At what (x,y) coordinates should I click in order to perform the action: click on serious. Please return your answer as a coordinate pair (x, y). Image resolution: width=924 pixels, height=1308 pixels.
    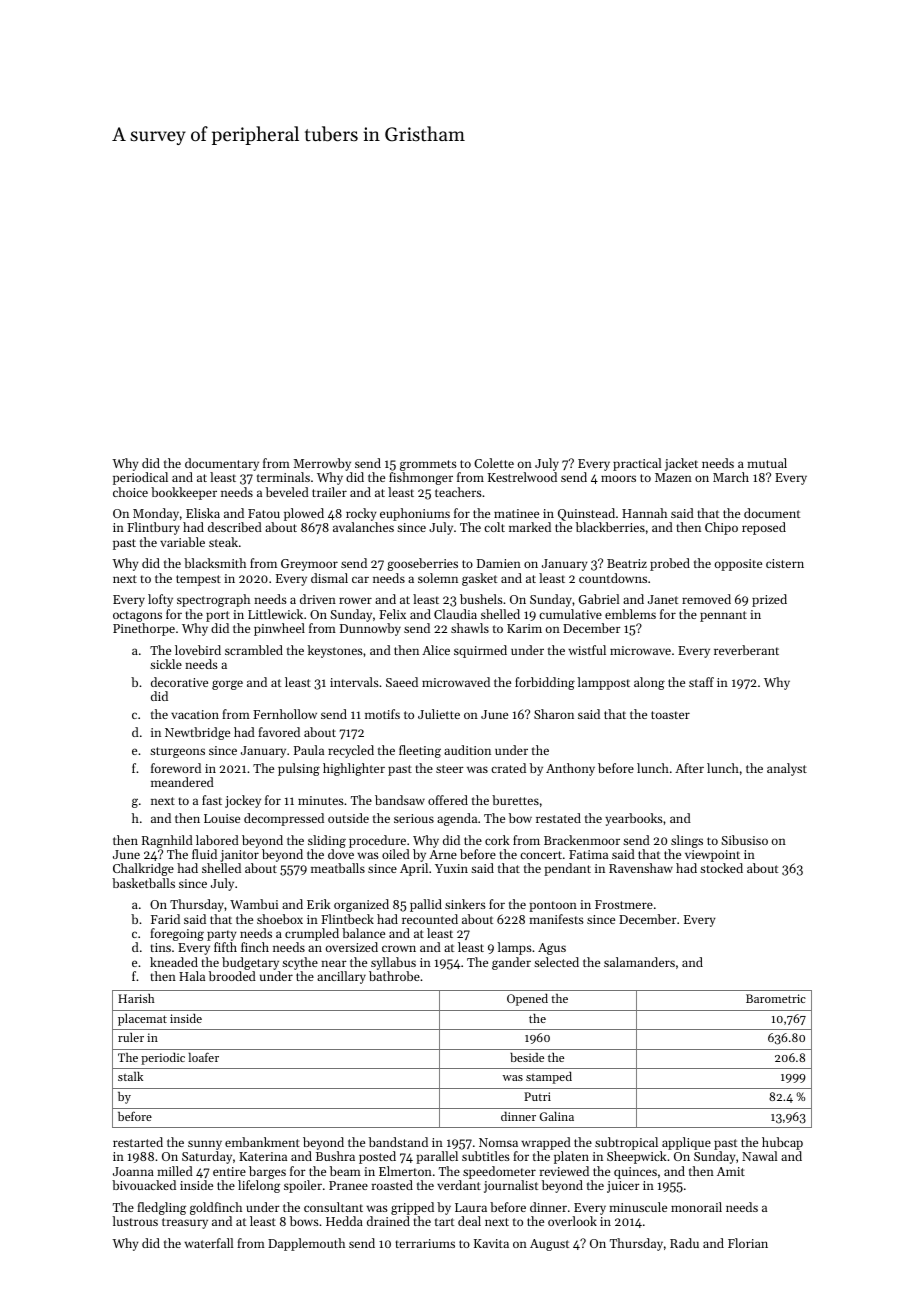
    Looking at the image, I should click on (414, 818).
